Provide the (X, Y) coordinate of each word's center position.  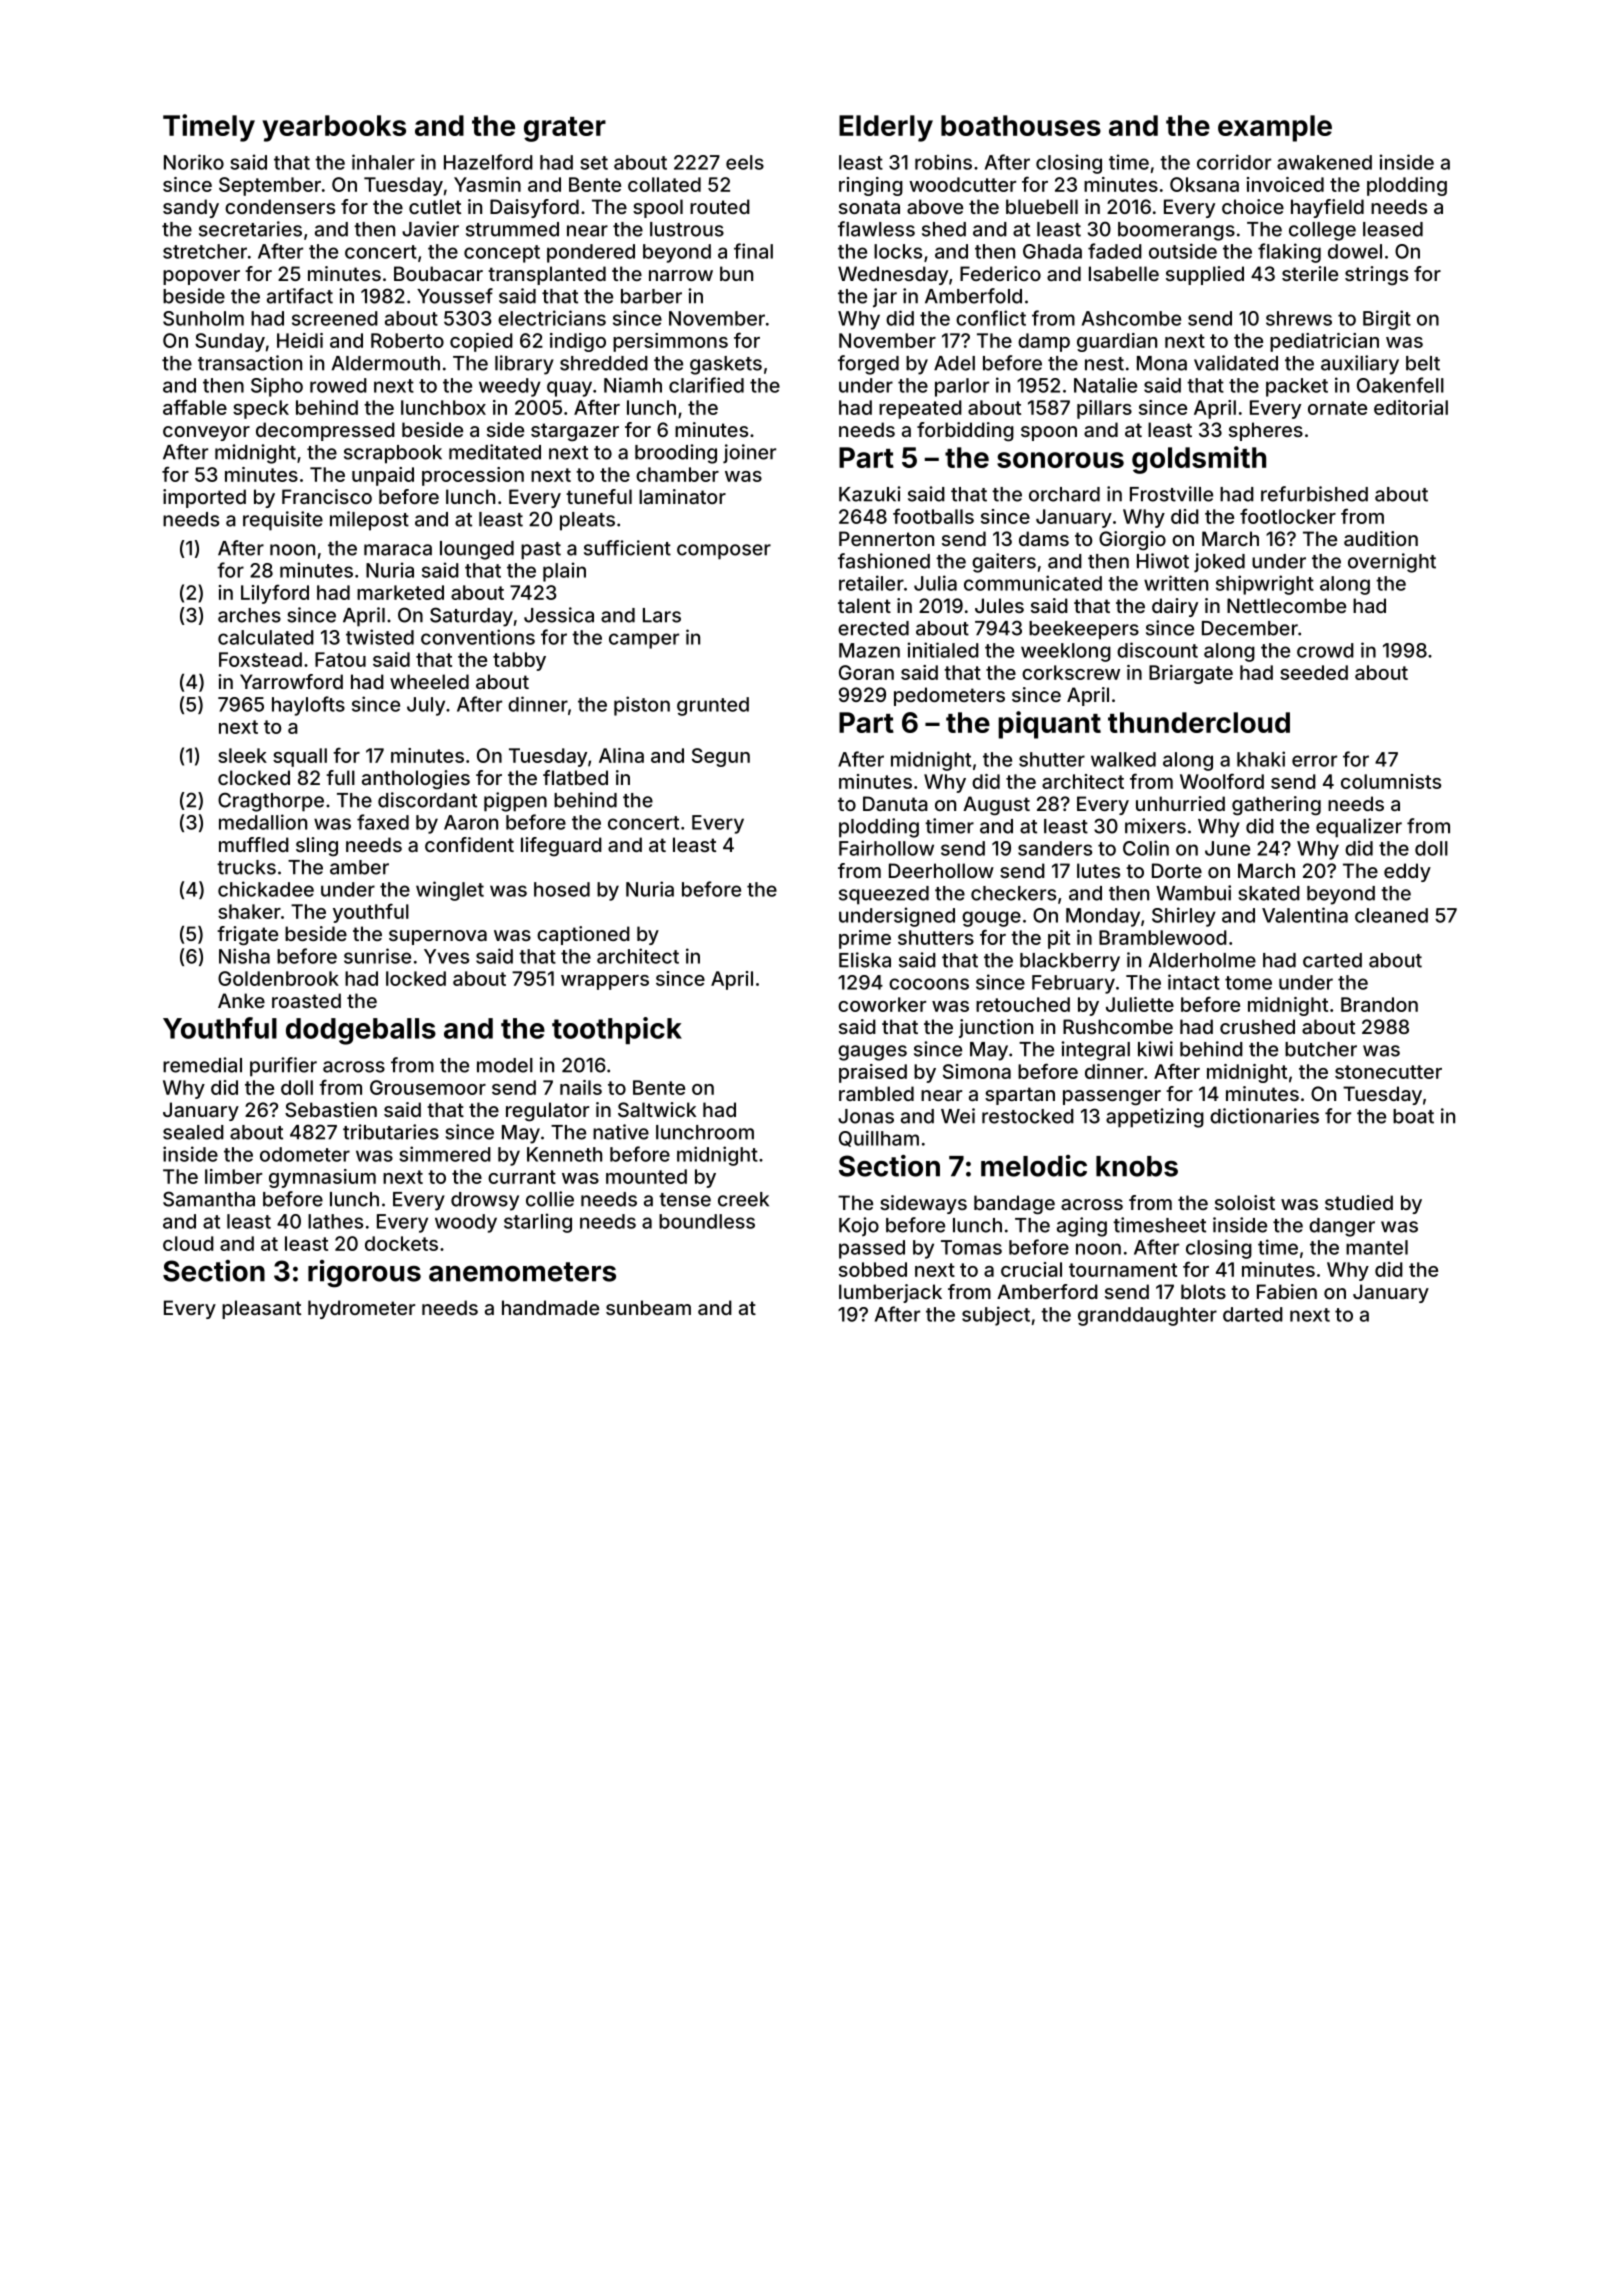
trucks (246, 867)
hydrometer (361, 1309)
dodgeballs (361, 1031)
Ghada (1052, 251)
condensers (280, 206)
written (1176, 583)
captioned (583, 935)
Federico (1000, 273)
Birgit (1387, 320)
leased (1393, 229)
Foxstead (260, 659)
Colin (1146, 848)
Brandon (1379, 1004)
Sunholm (203, 318)
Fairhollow (886, 848)
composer (724, 552)
